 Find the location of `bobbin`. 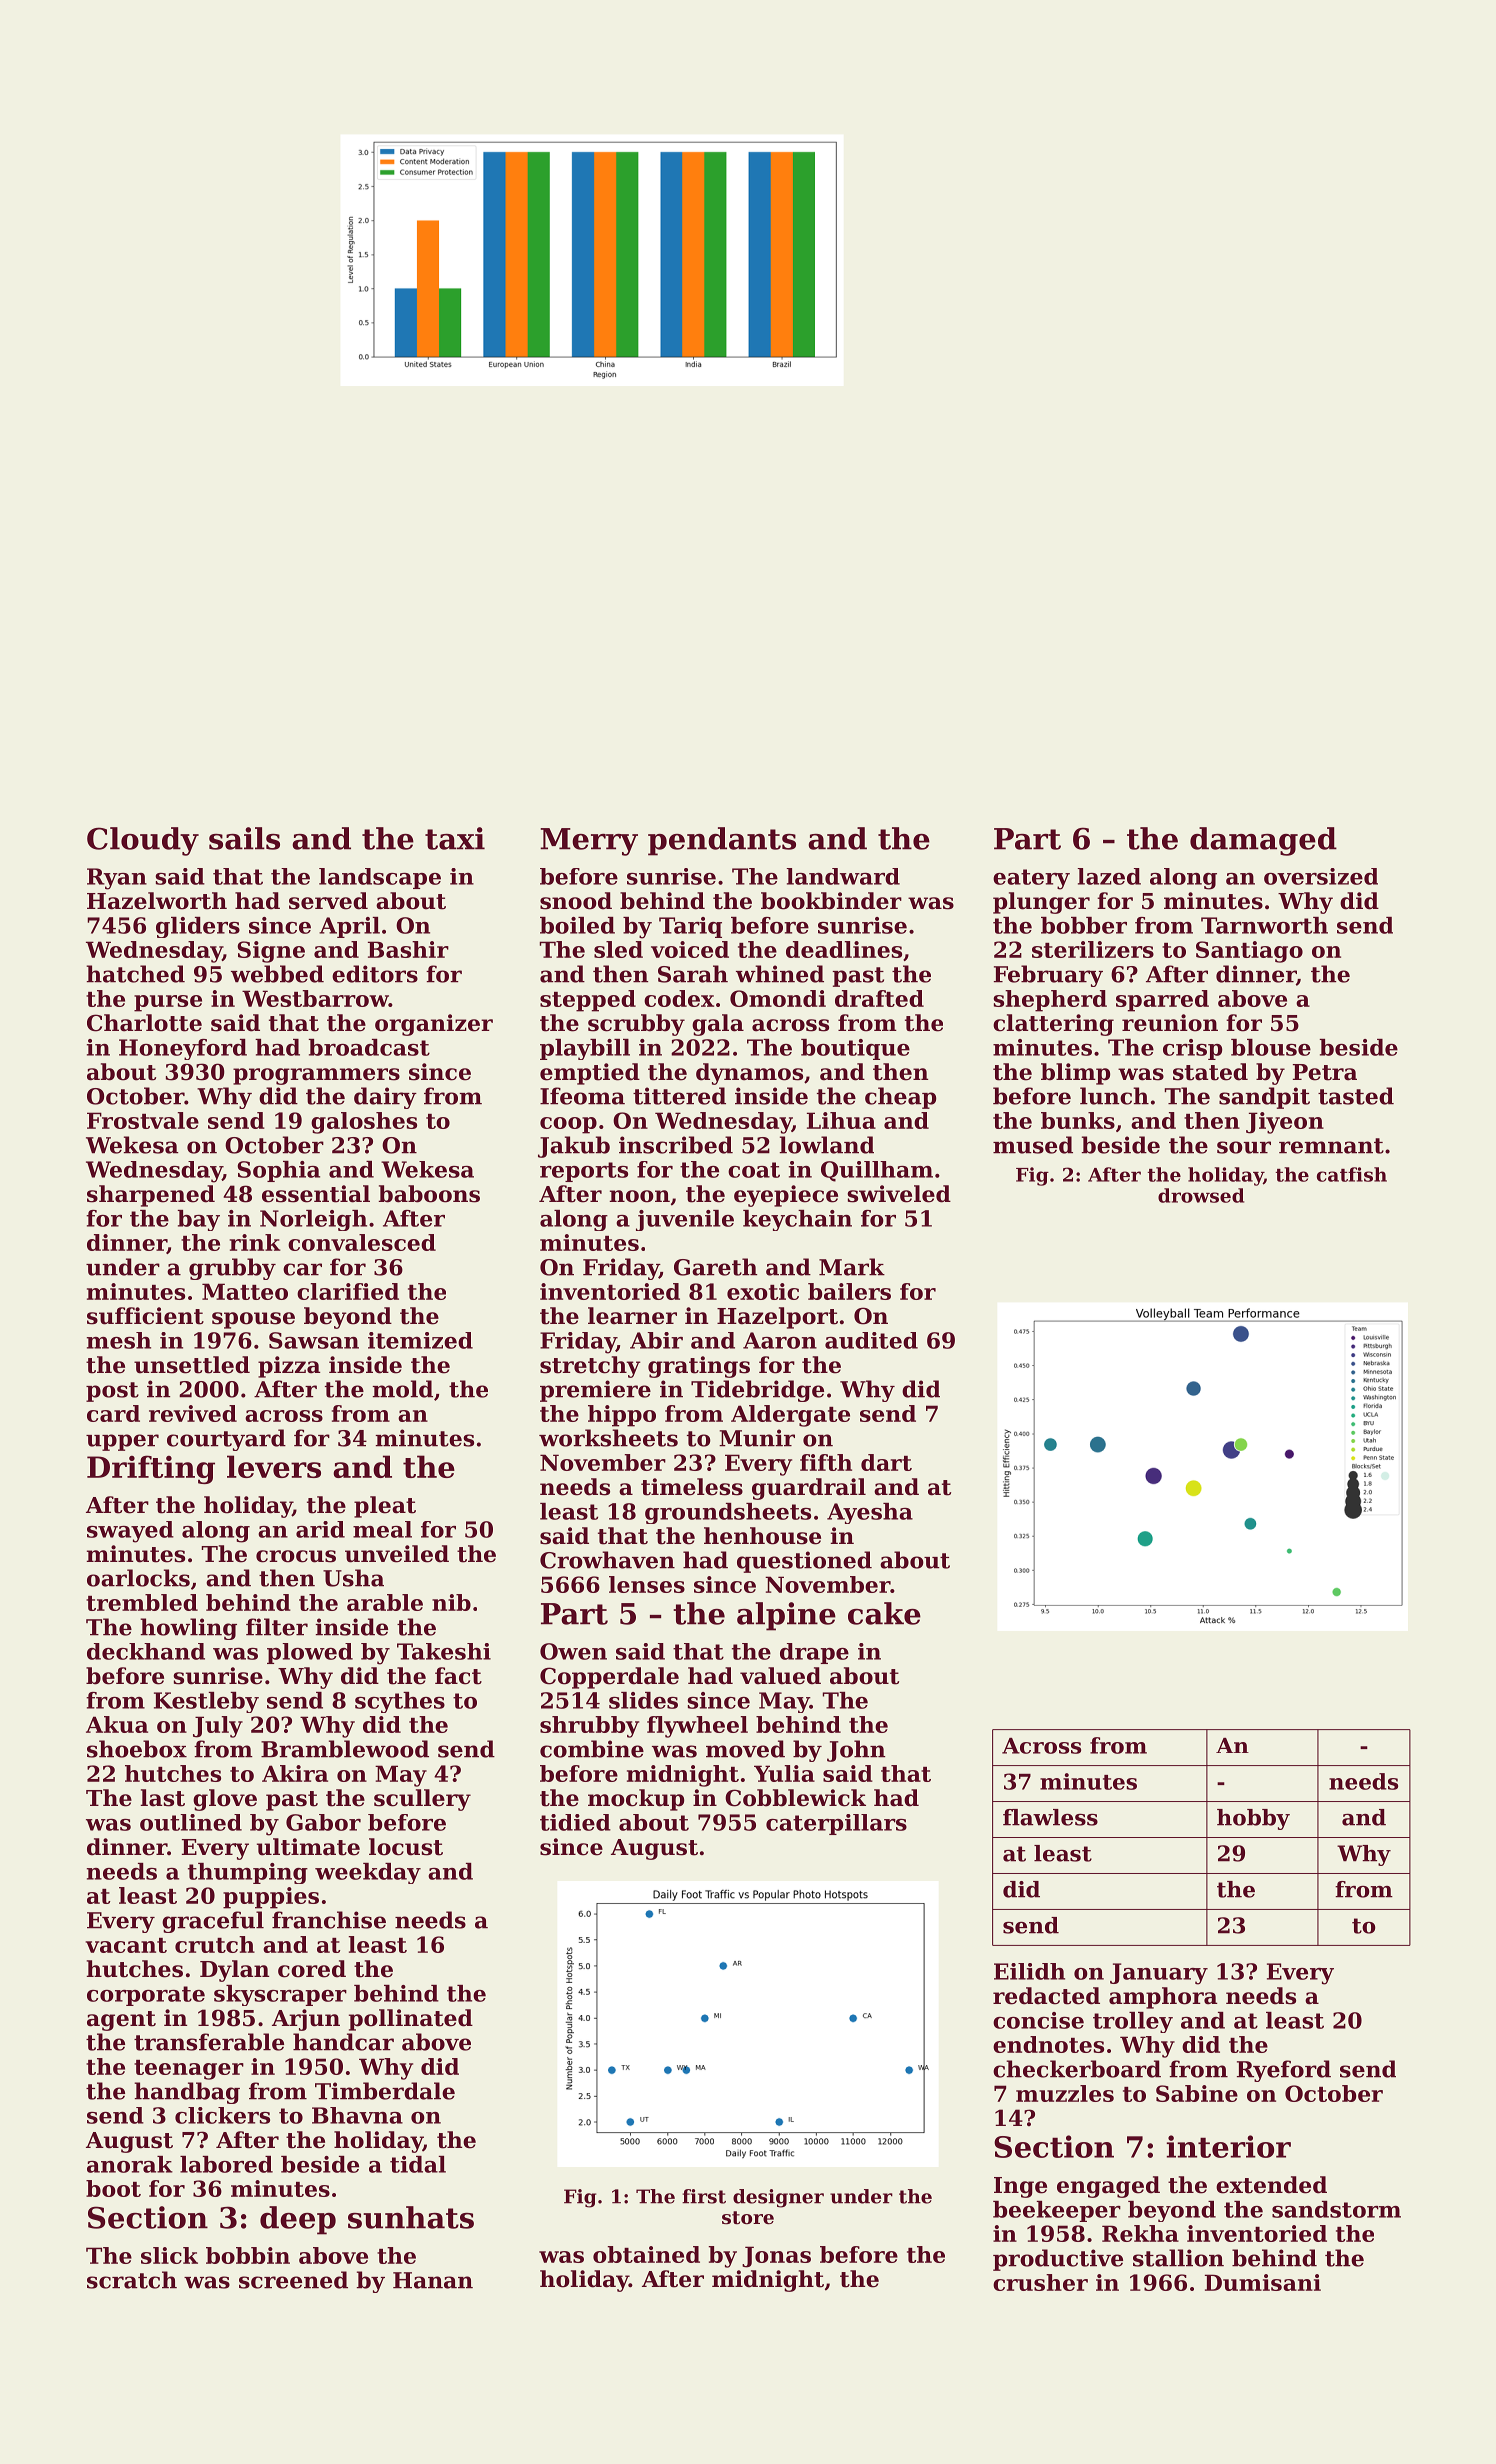

bobbin is located at coordinates (248, 2255).
